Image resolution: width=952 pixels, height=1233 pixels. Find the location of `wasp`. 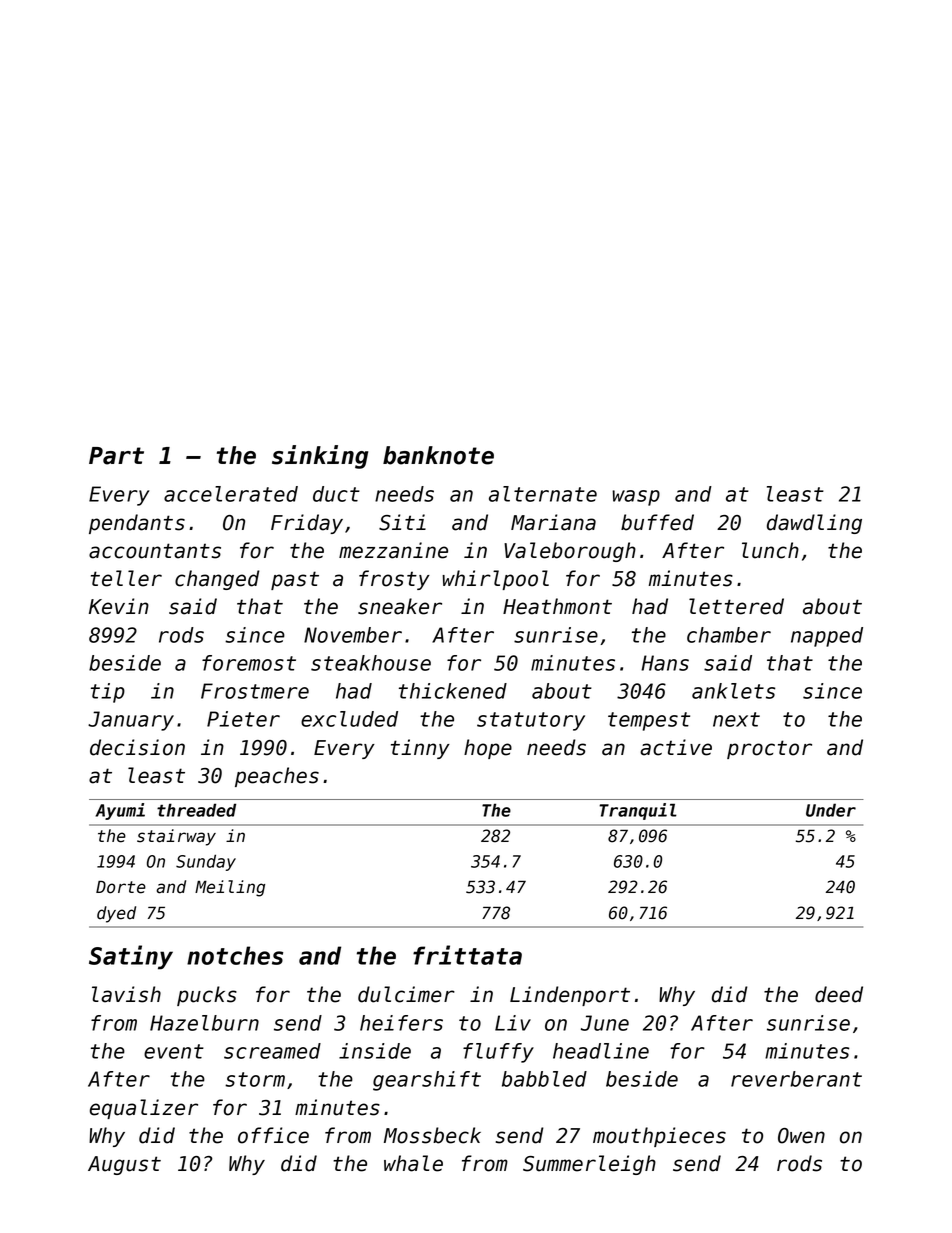

wasp is located at coordinates (636, 498).
